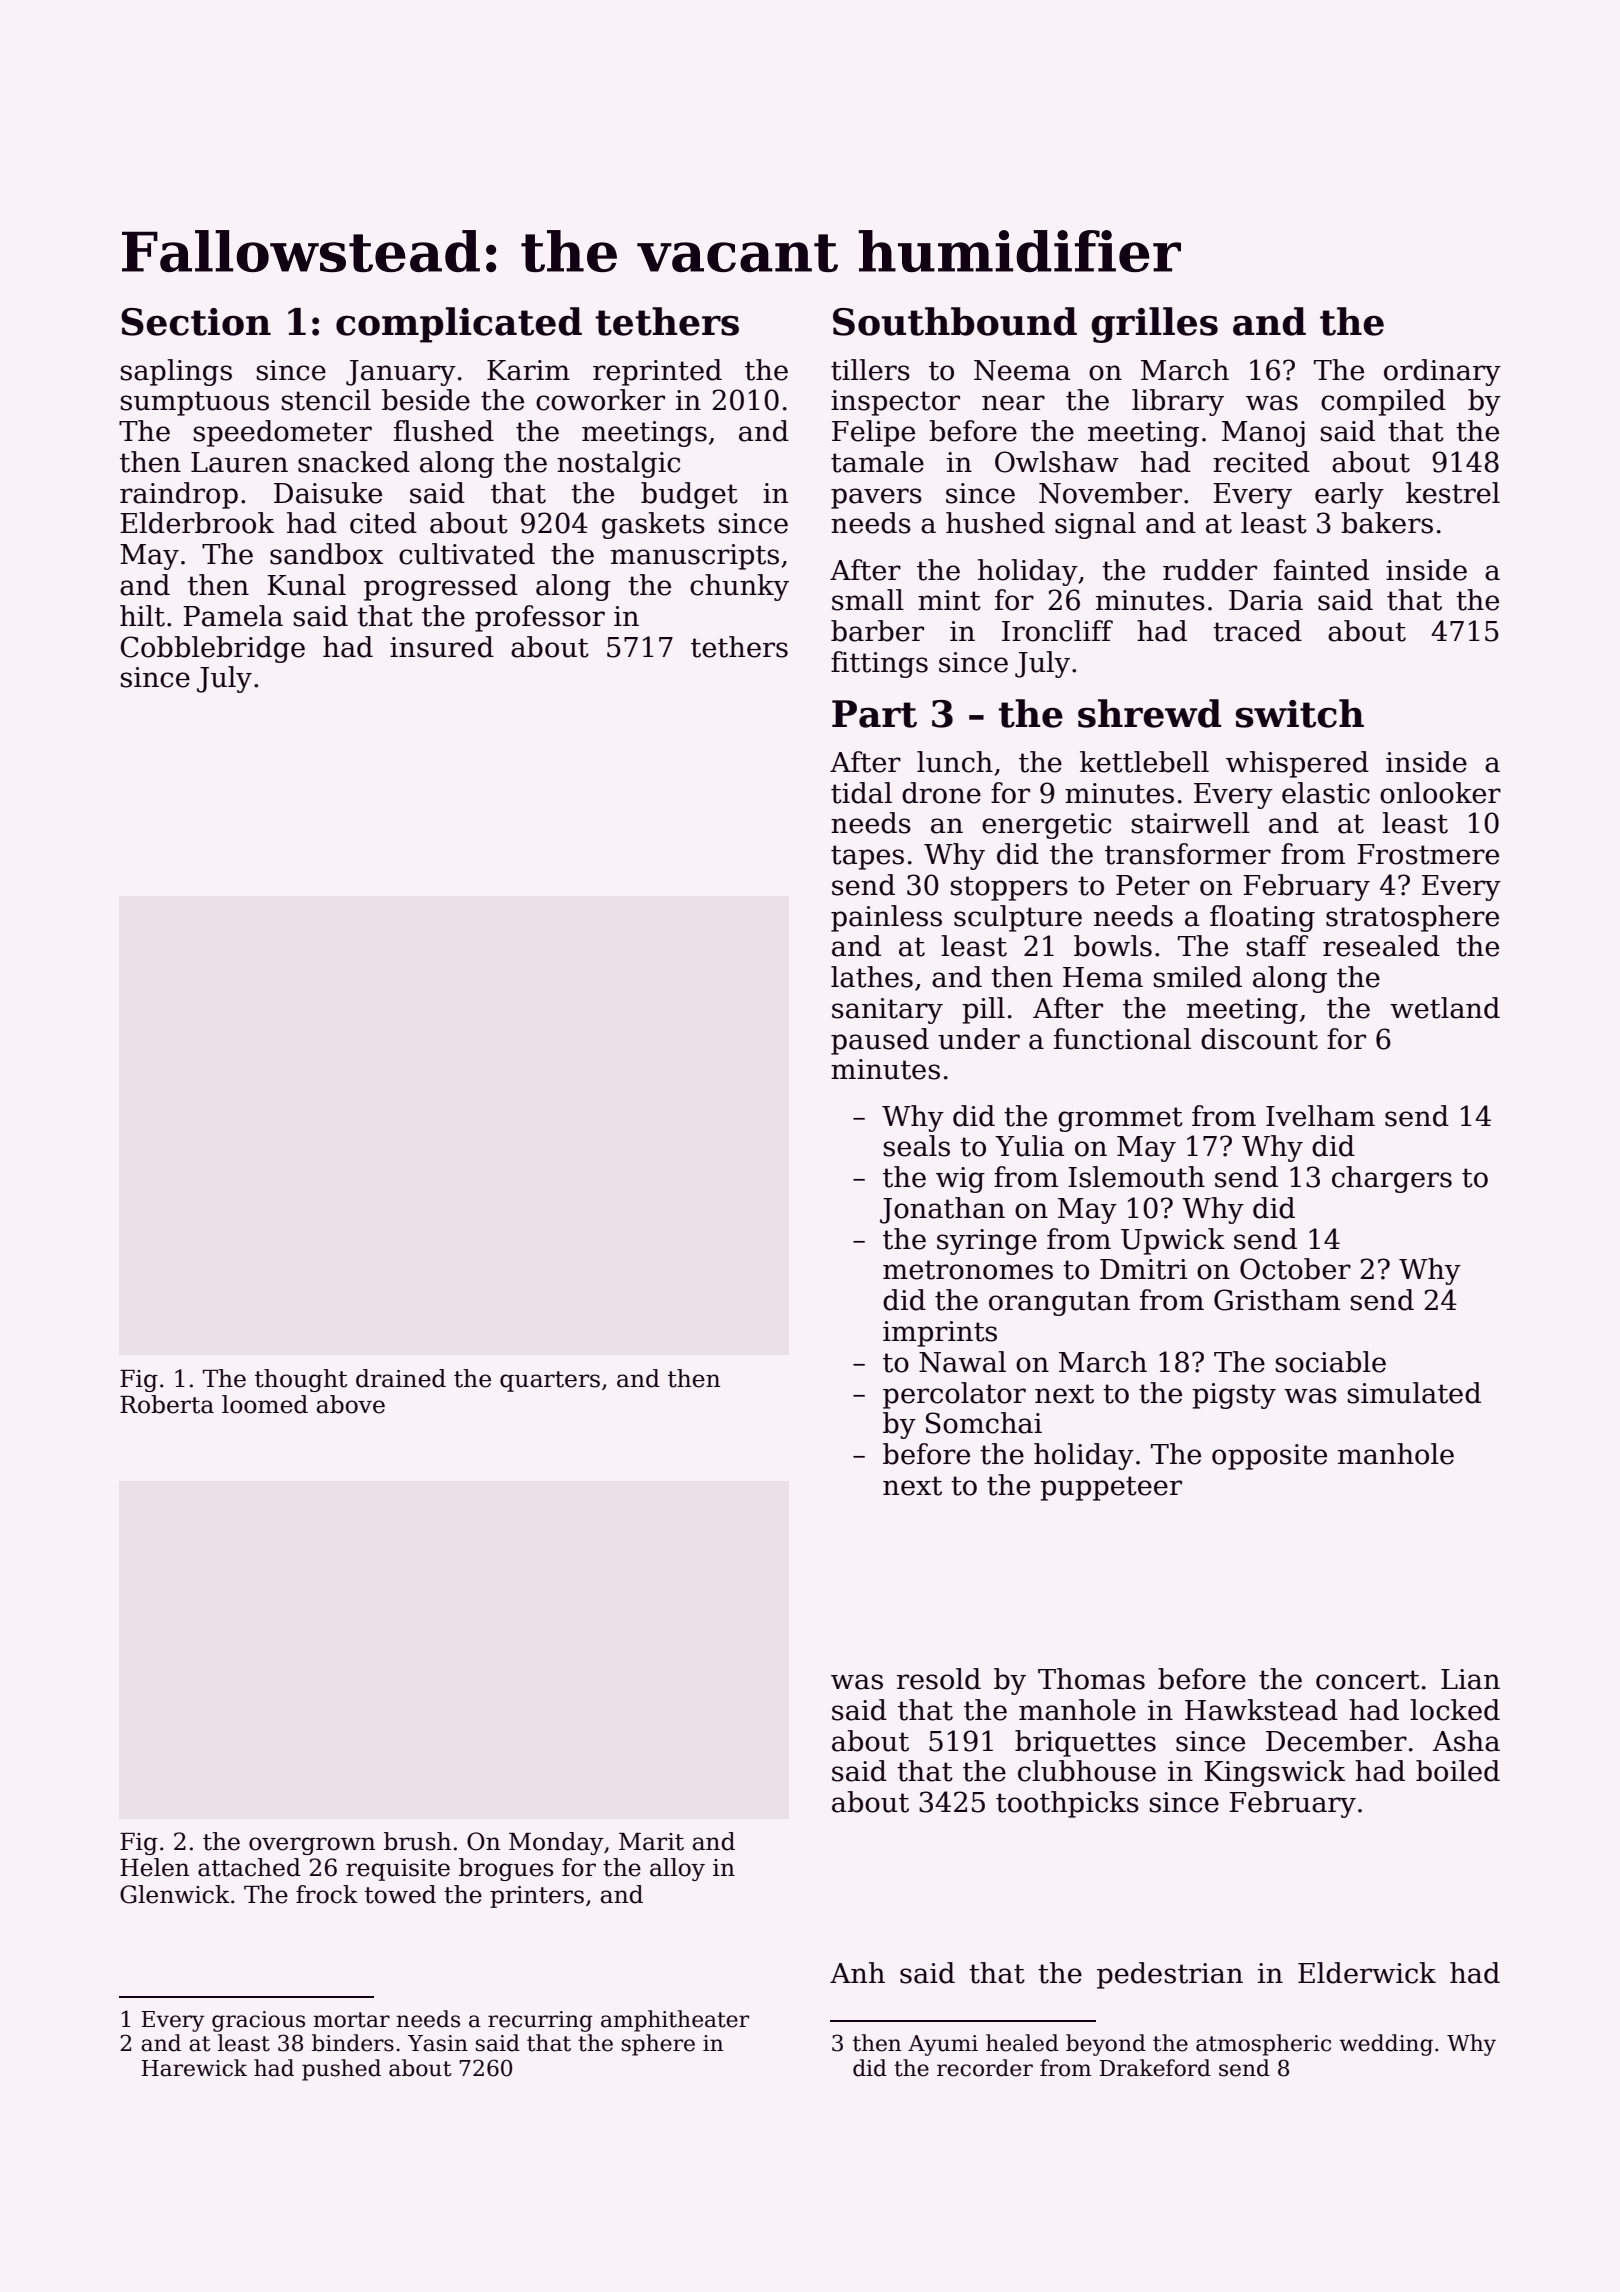  What do you see at coordinates (1442, 372) in the screenshot?
I see `ordinary` at bounding box center [1442, 372].
